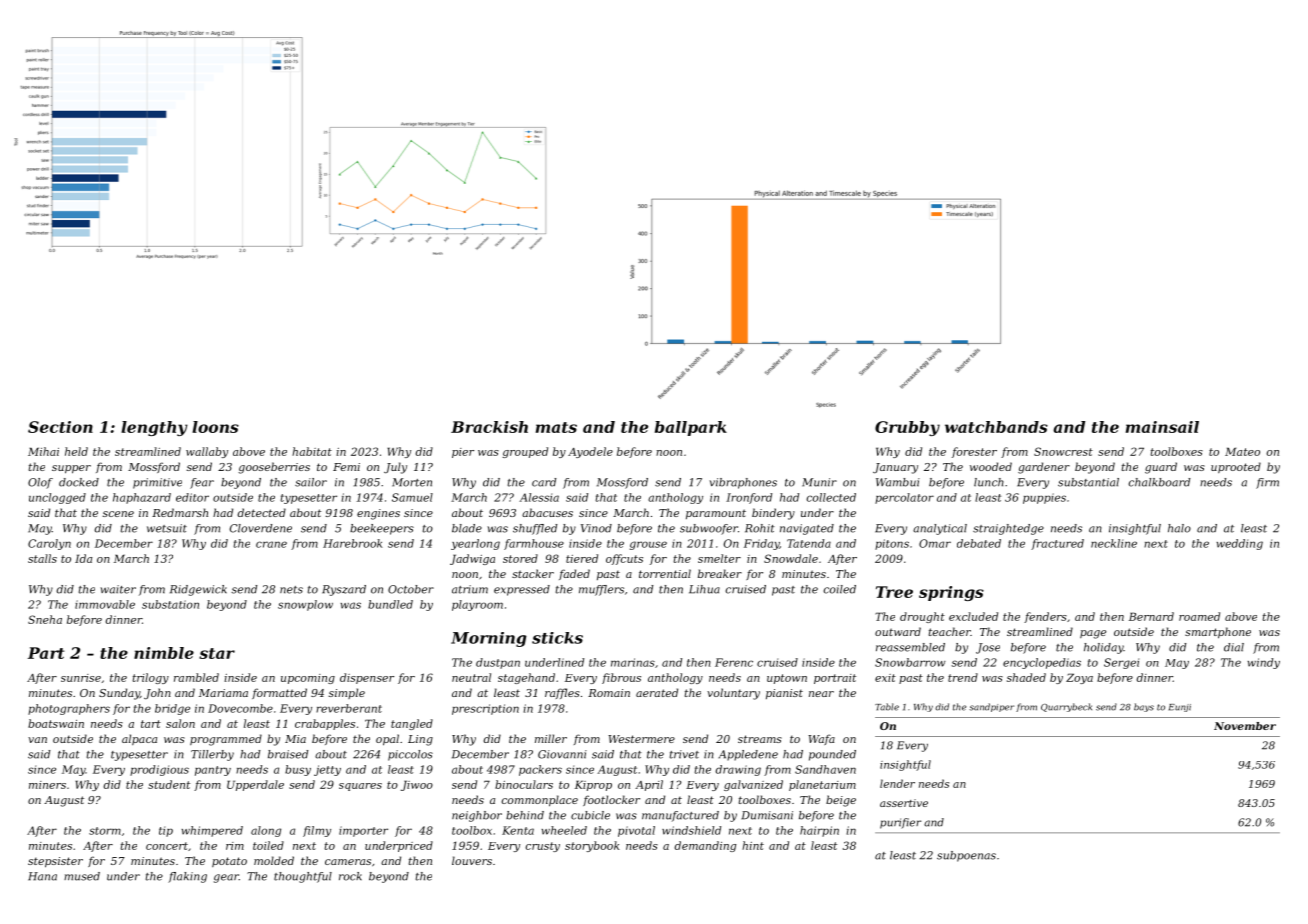 The height and width of the image is (924, 1308). What do you see at coordinates (412, 497) in the image?
I see `Samuel` at bounding box center [412, 497].
